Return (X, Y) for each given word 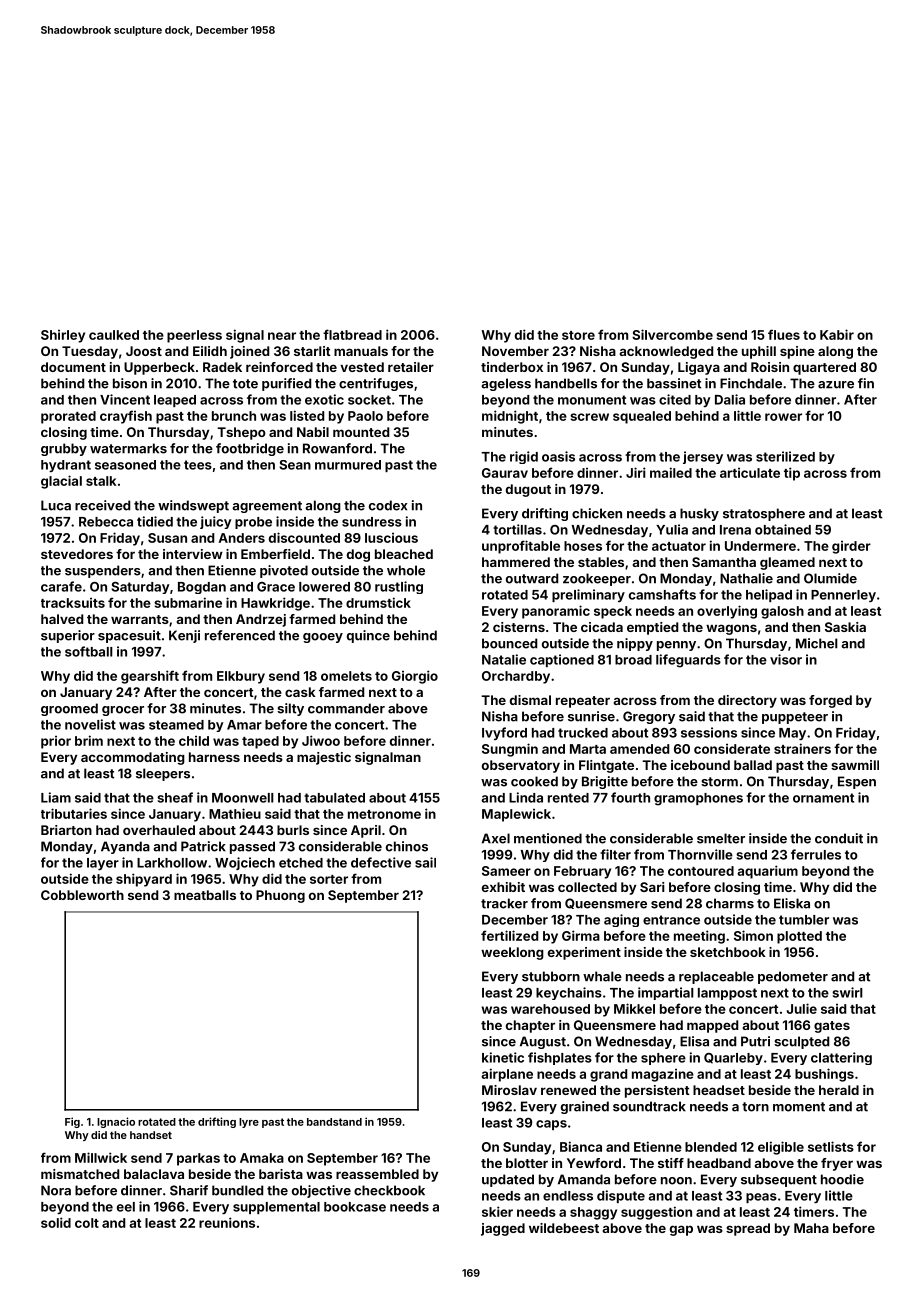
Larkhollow (172, 863)
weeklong (512, 953)
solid (56, 1222)
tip (792, 474)
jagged (503, 1229)
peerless (194, 336)
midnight (510, 417)
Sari (652, 887)
